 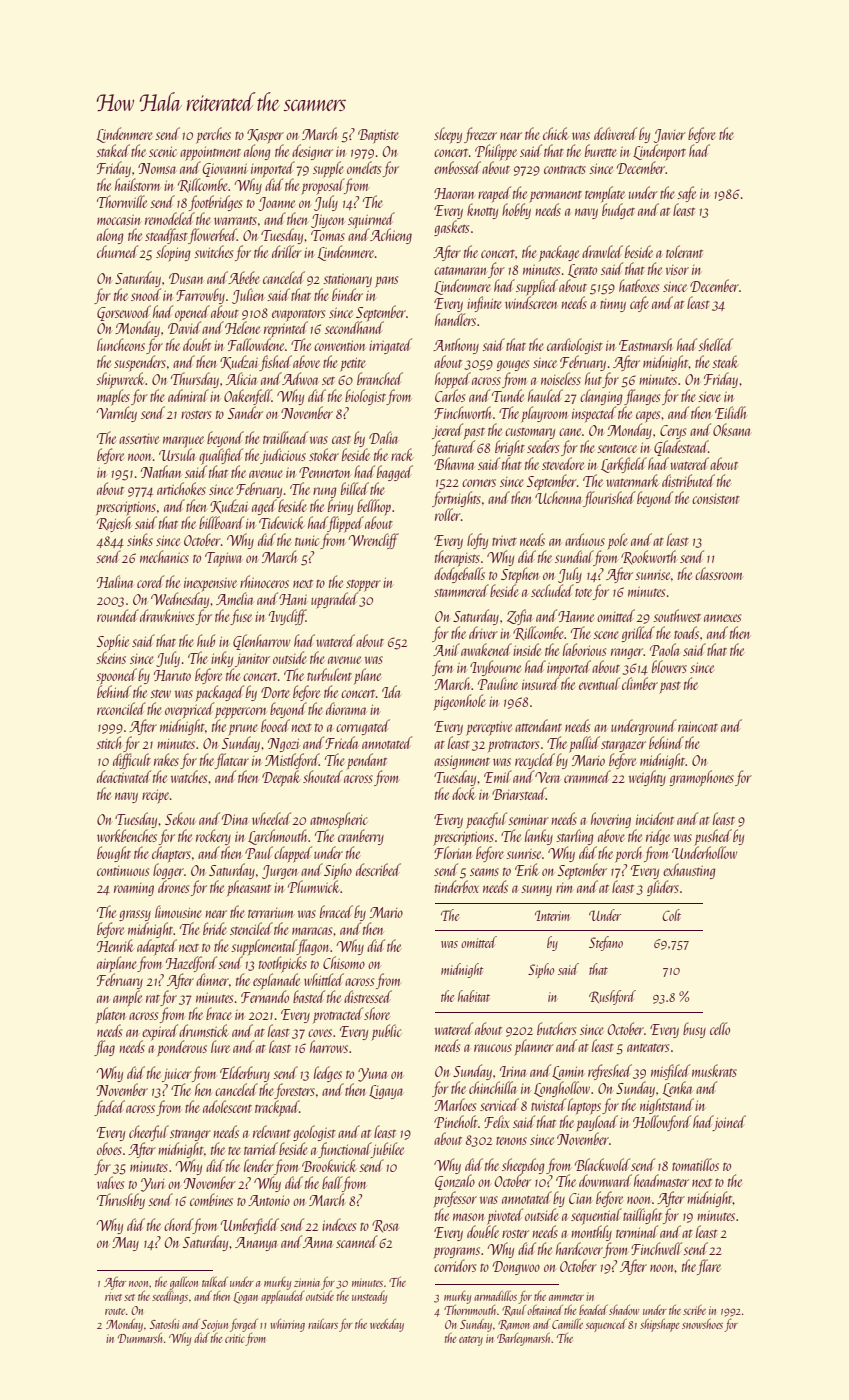 I want to click on Tapiwa, so click(x=223, y=559).
